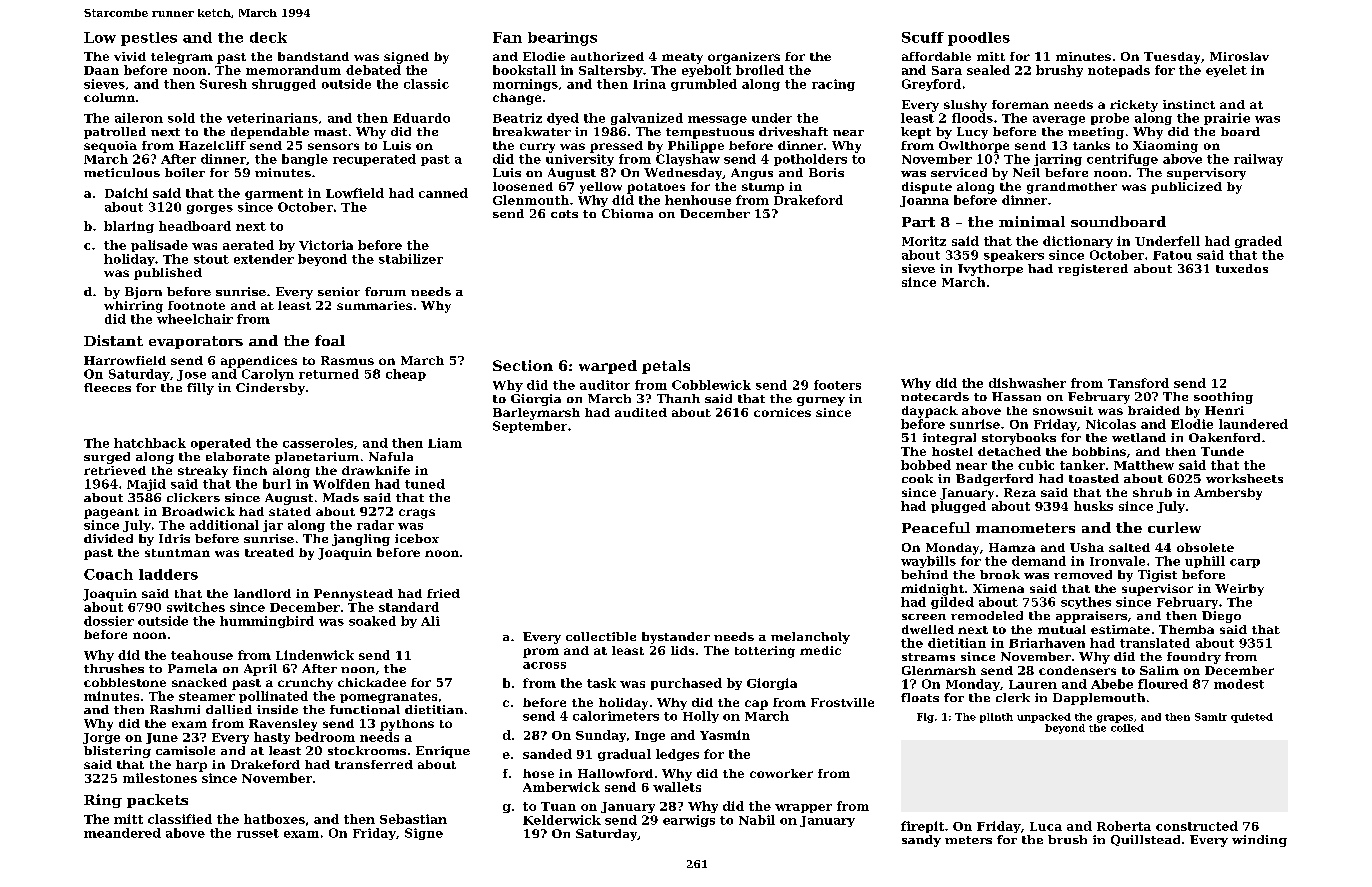  I want to click on deck, so click(268, 37).
